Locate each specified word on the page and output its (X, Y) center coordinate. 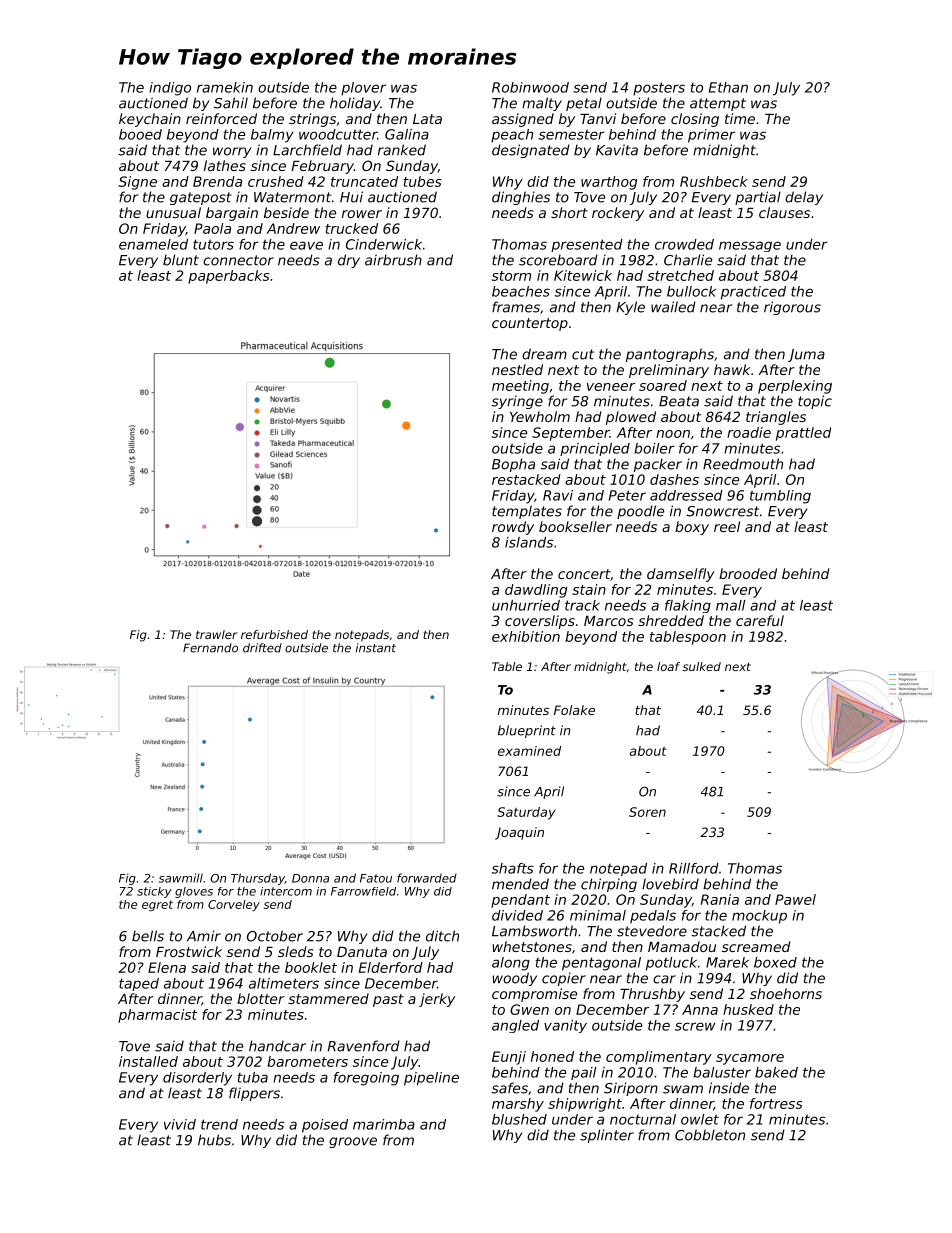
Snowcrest (722, 511)
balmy (272, 136)
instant (376, 648)
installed (148, 1061)
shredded (671, 620)
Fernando (210, 648)
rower (362, 214)
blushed (519, 1119)
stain (589, 589)
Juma (806, 355)
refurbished (274, 634)
